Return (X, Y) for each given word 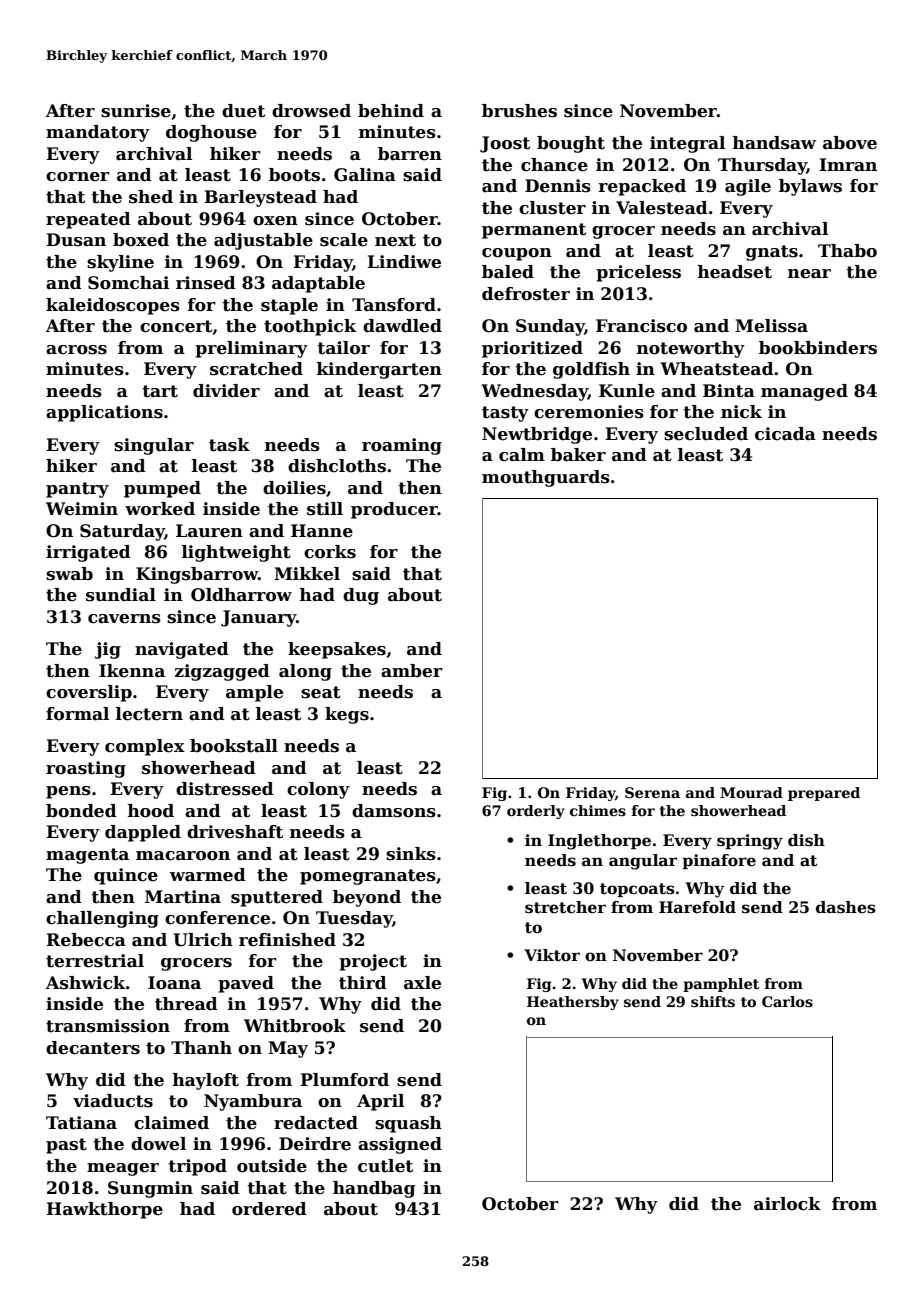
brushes (519, 111)
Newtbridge (537, 435)
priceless (638, 273)
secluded (706, 434)
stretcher (565, 907)
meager (123, 1169)
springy (750, 842)
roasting (86, 769)
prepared (824, 794)
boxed (141, 240)
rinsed (206, 283)
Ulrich (203, 940)
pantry (77, 490)
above (850, 143)
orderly (536, 812)
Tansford (394, 305)
